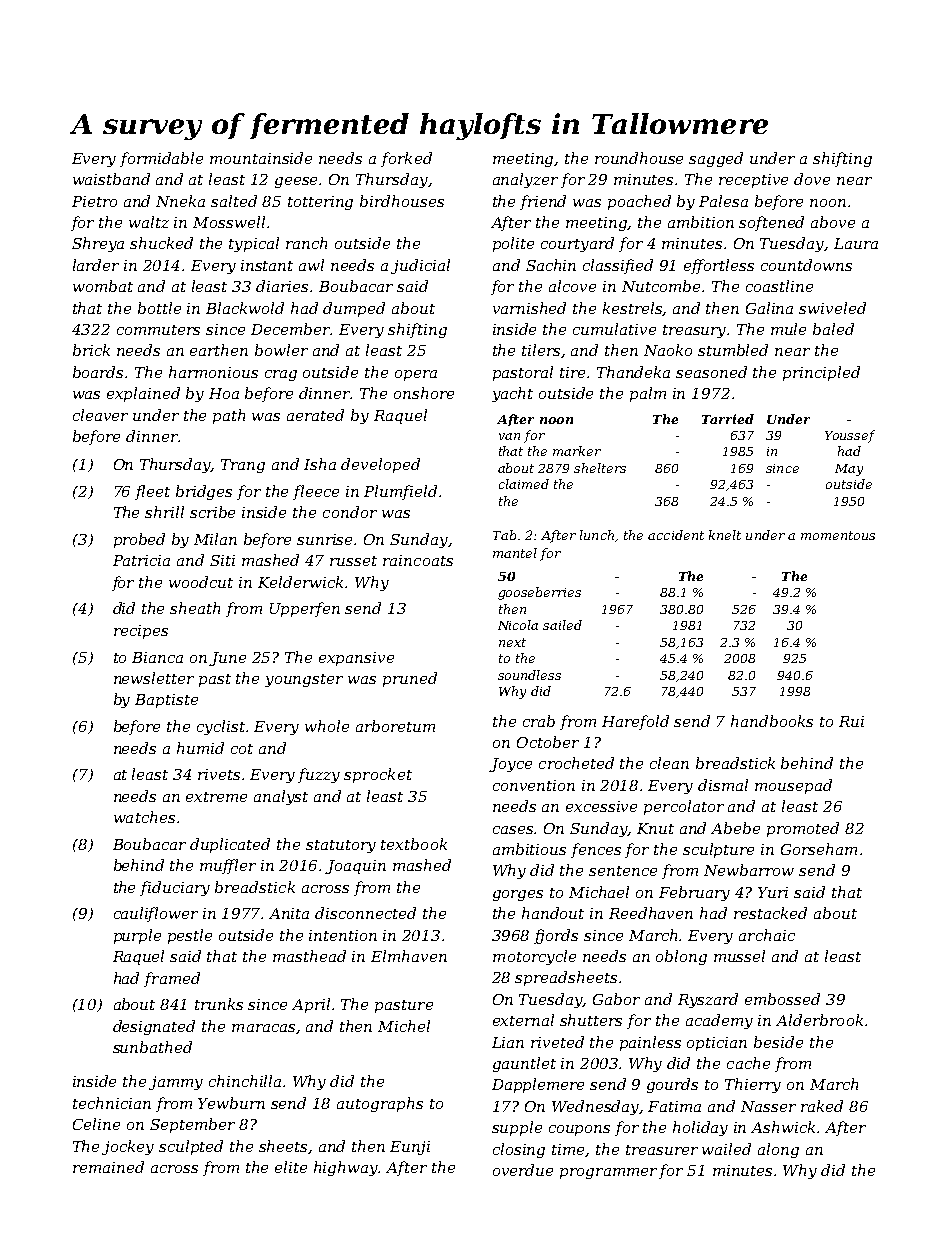 Image resolution: width=952 pixels, height=1233 pixels. I want to click on Michel, so click(404, 1026).
